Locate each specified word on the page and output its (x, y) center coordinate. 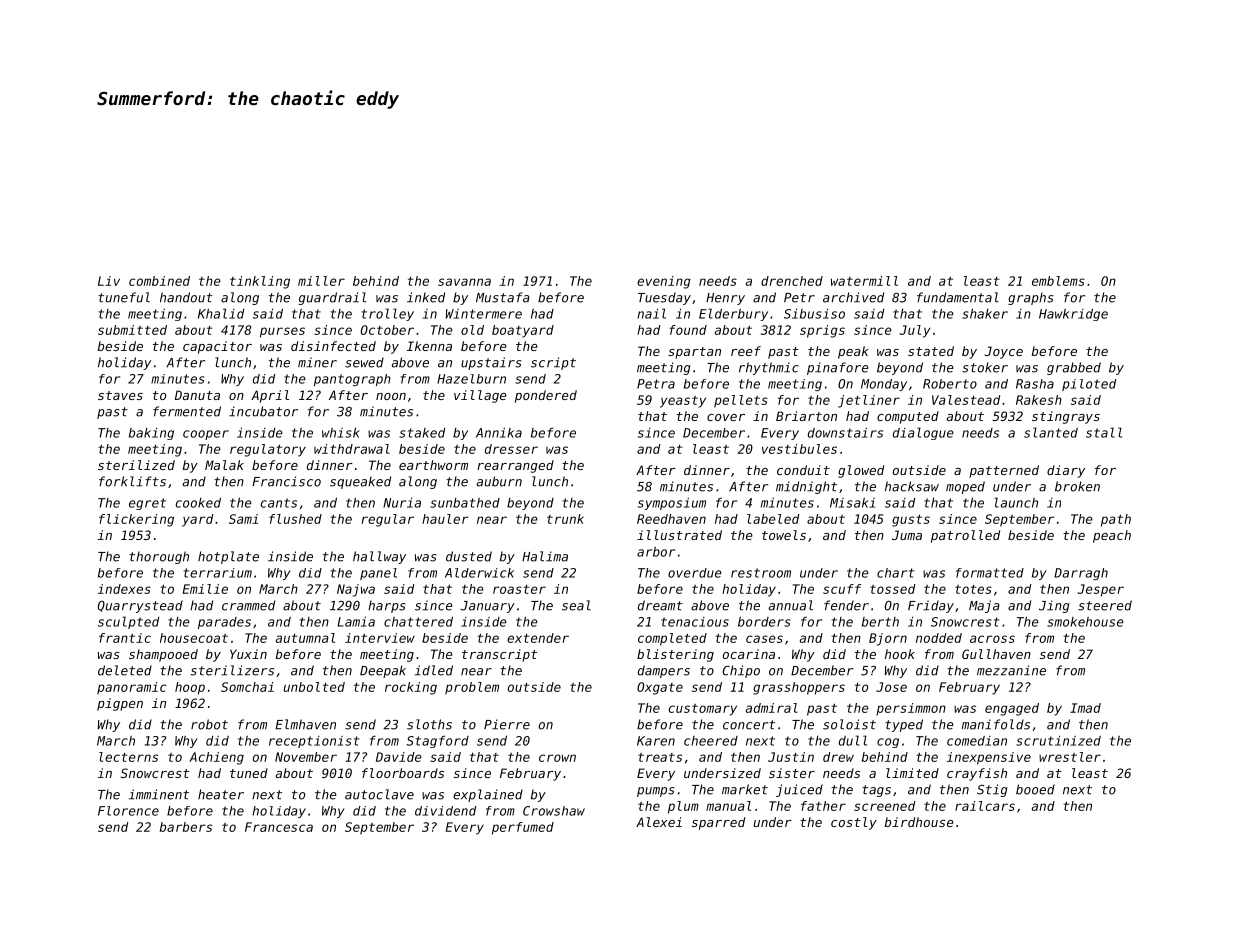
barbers (186, 827)
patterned (1004, 471)
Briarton (806, 416)
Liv (109, 281)
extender (538, 638)
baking (151, 434)
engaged (1012, 709)
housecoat (194, 638)
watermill (864, 281)
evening (664, 282)
